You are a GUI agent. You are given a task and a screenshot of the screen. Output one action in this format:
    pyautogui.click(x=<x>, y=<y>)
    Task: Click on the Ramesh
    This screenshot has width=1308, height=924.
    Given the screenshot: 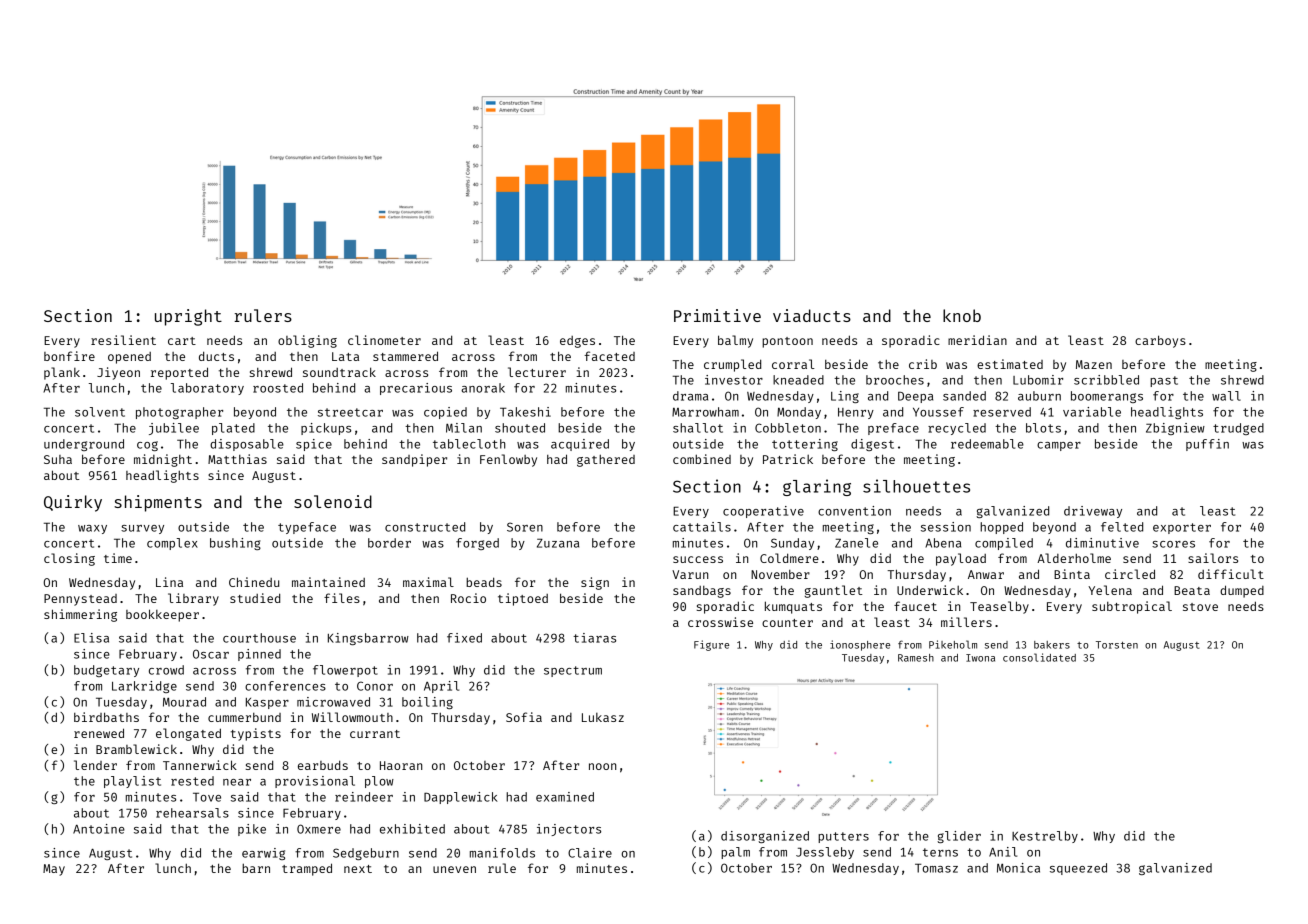 What is the action you would take?
    pyautogui.click(x=916, y=658)
